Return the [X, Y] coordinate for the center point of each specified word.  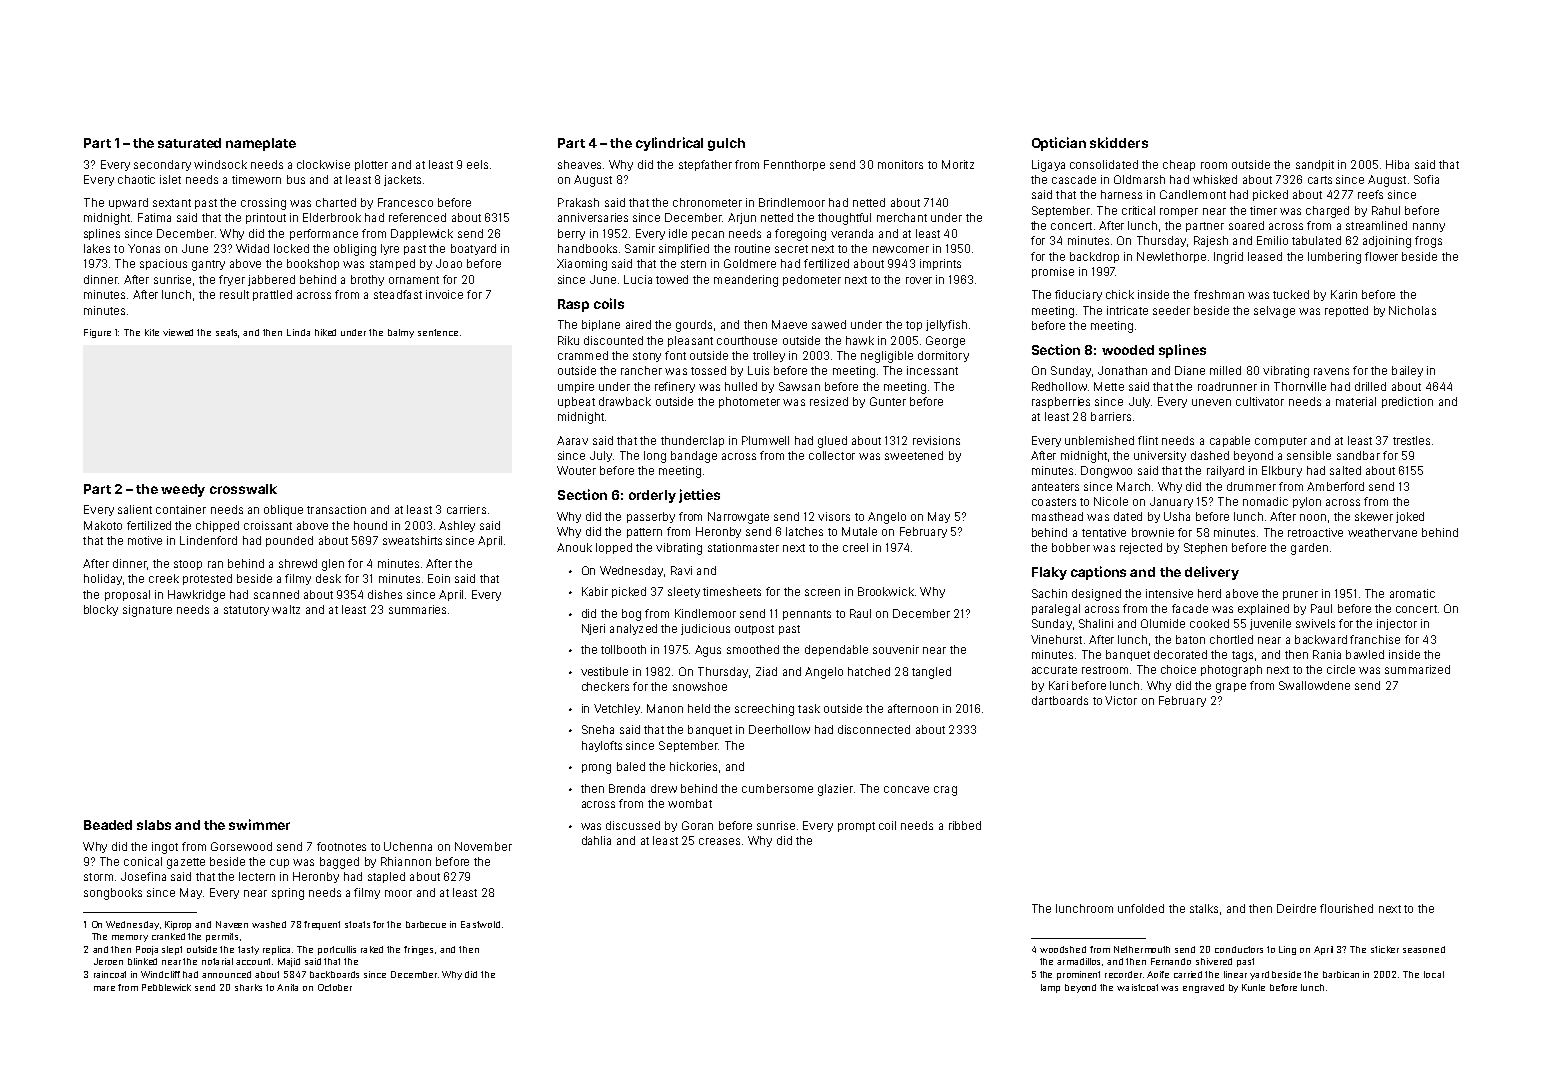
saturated [189, 143]
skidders [1119, 142]
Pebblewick [166, 987]
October [335, 987]
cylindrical [669, 144]
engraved [1203, 988]
